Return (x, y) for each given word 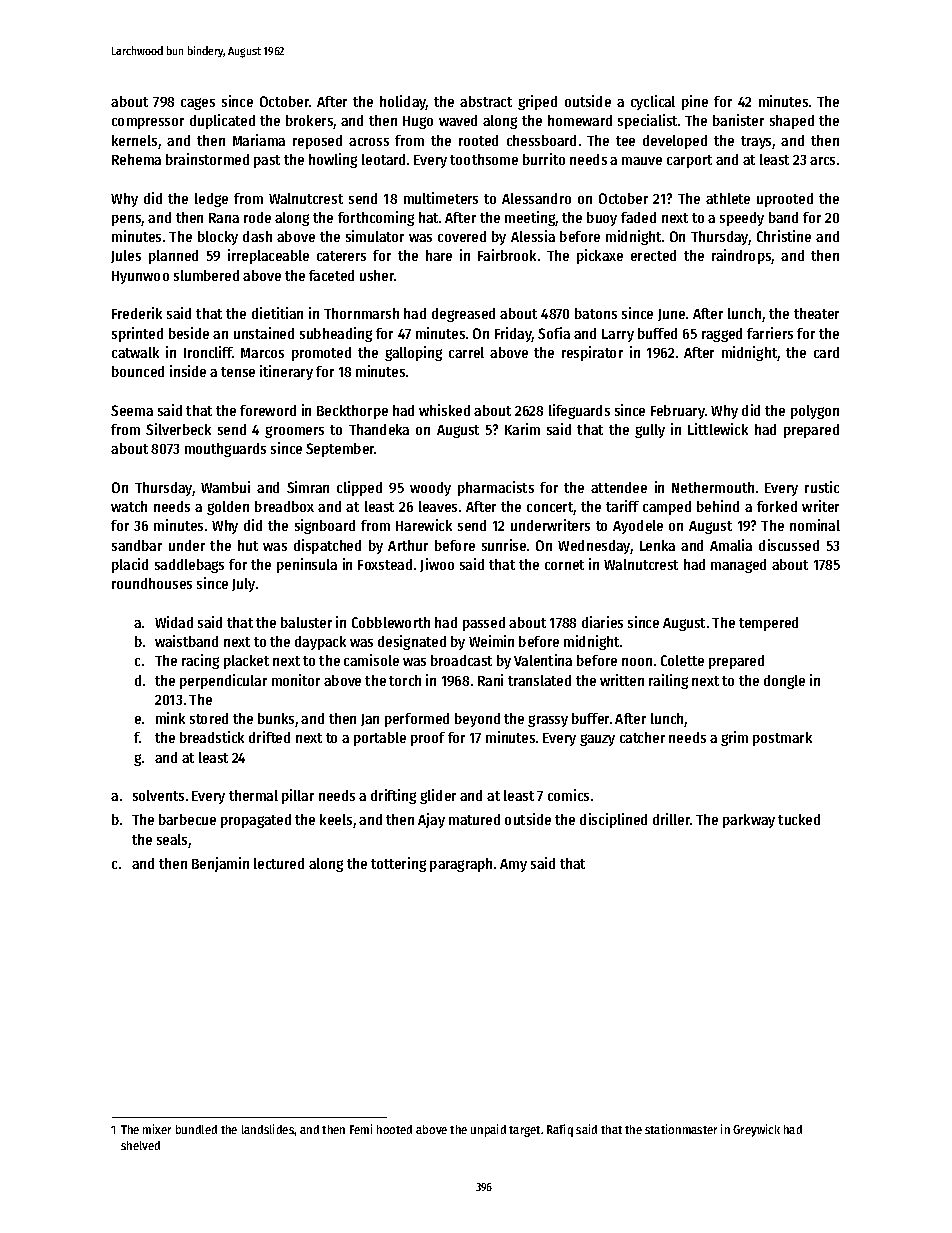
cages (198, 104)
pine (695, 102)
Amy (513, 865)
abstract (486, 101)
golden (228, 508)
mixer (157, 1129)
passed (484, 624)
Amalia (731, 545)
